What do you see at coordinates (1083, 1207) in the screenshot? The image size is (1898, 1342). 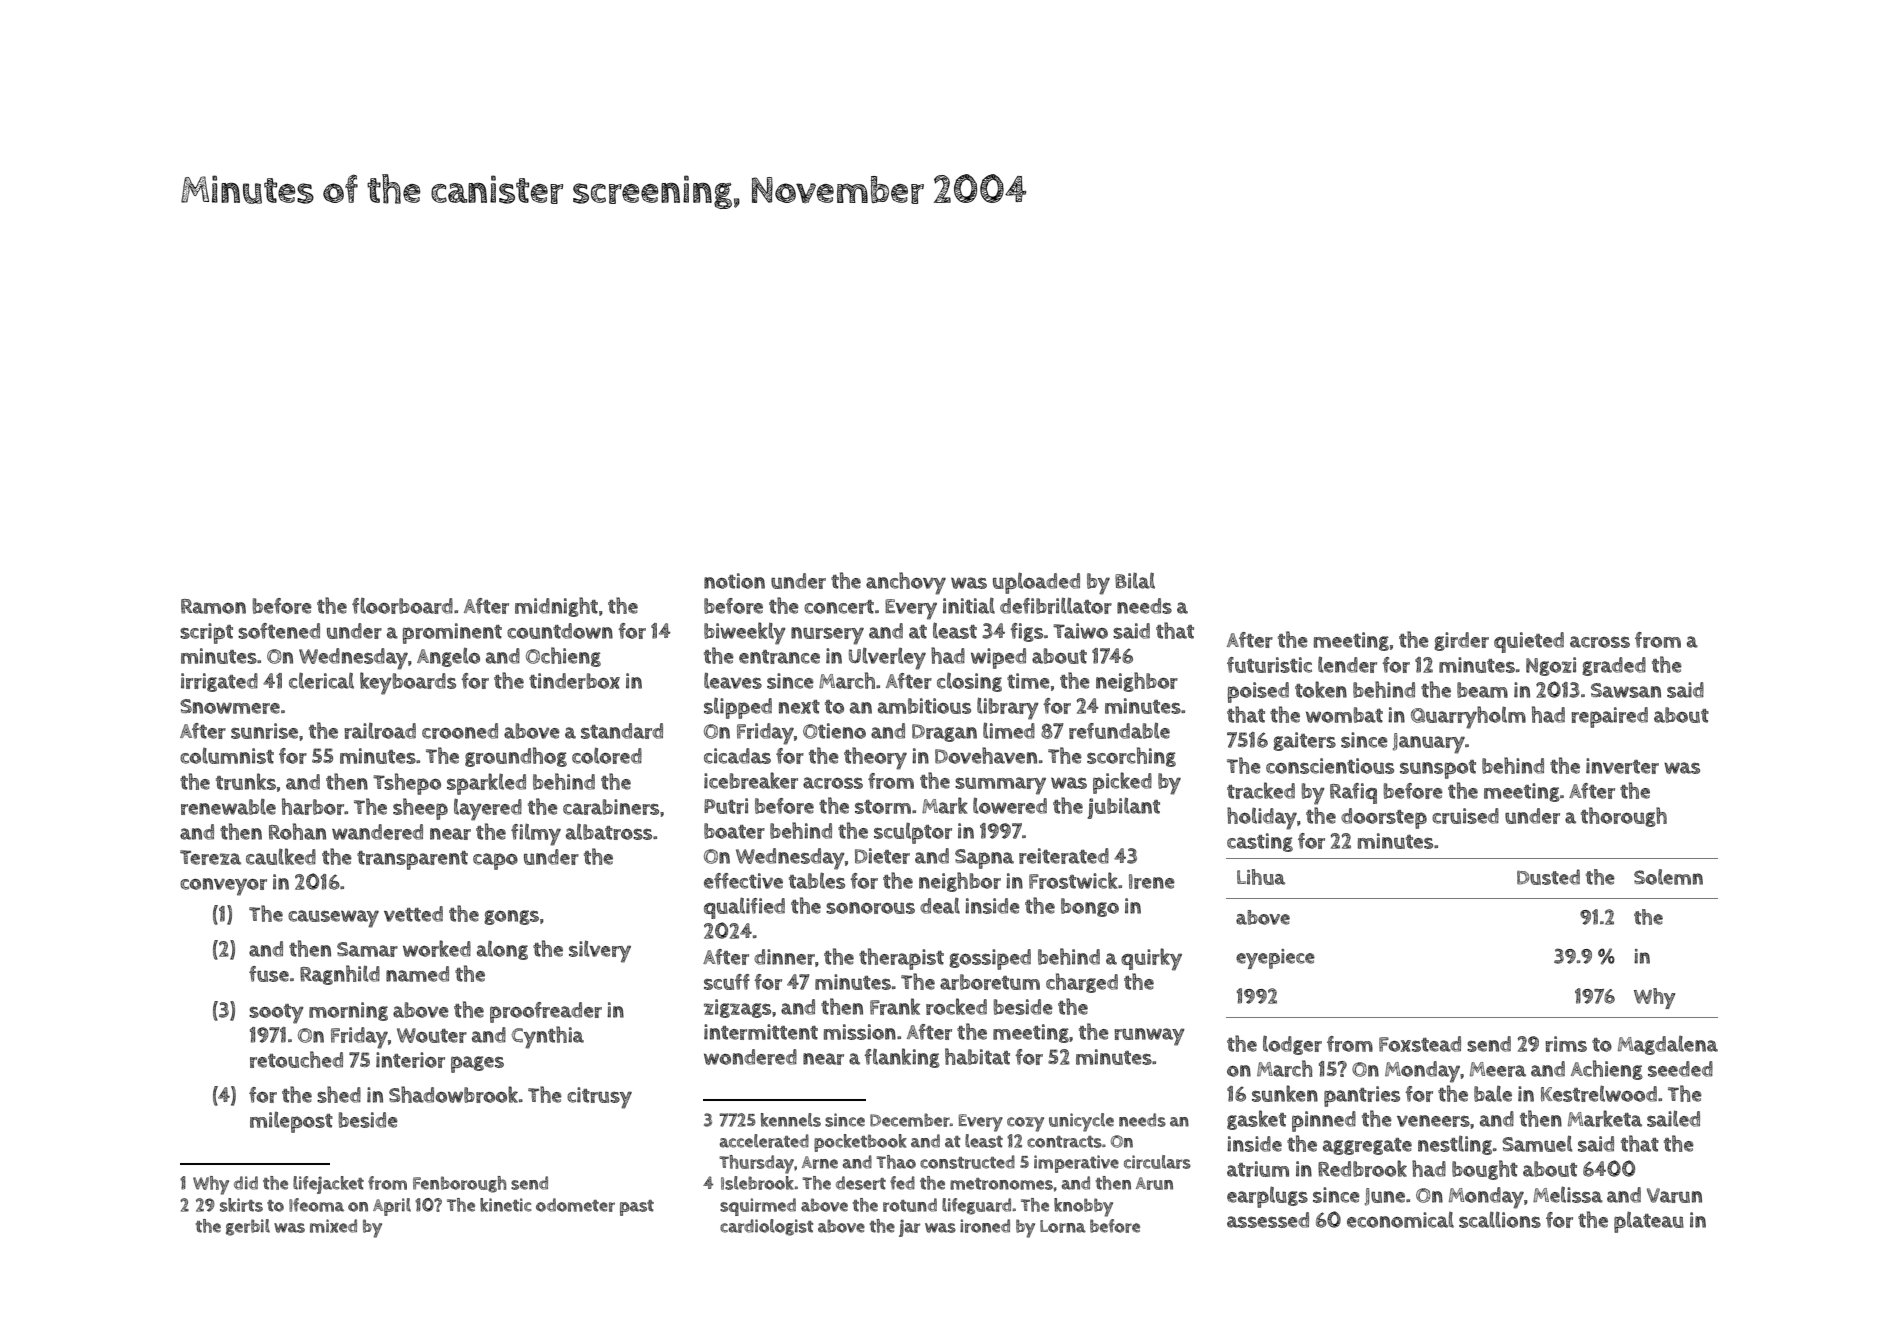 I see `knobby` at bounding box center [1083, 1207].
